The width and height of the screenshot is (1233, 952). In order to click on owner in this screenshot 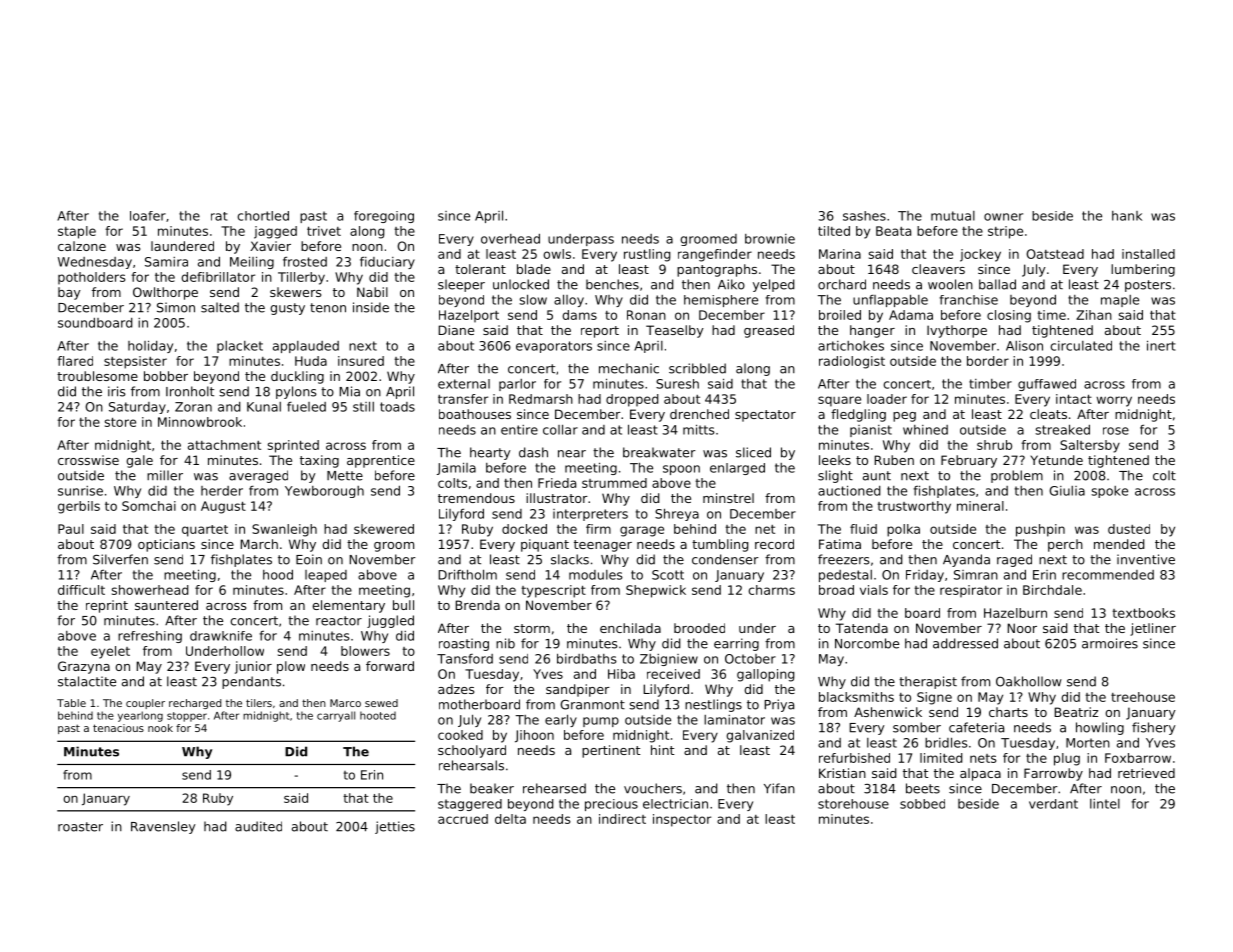, I will do `click(1003, 217)`.
